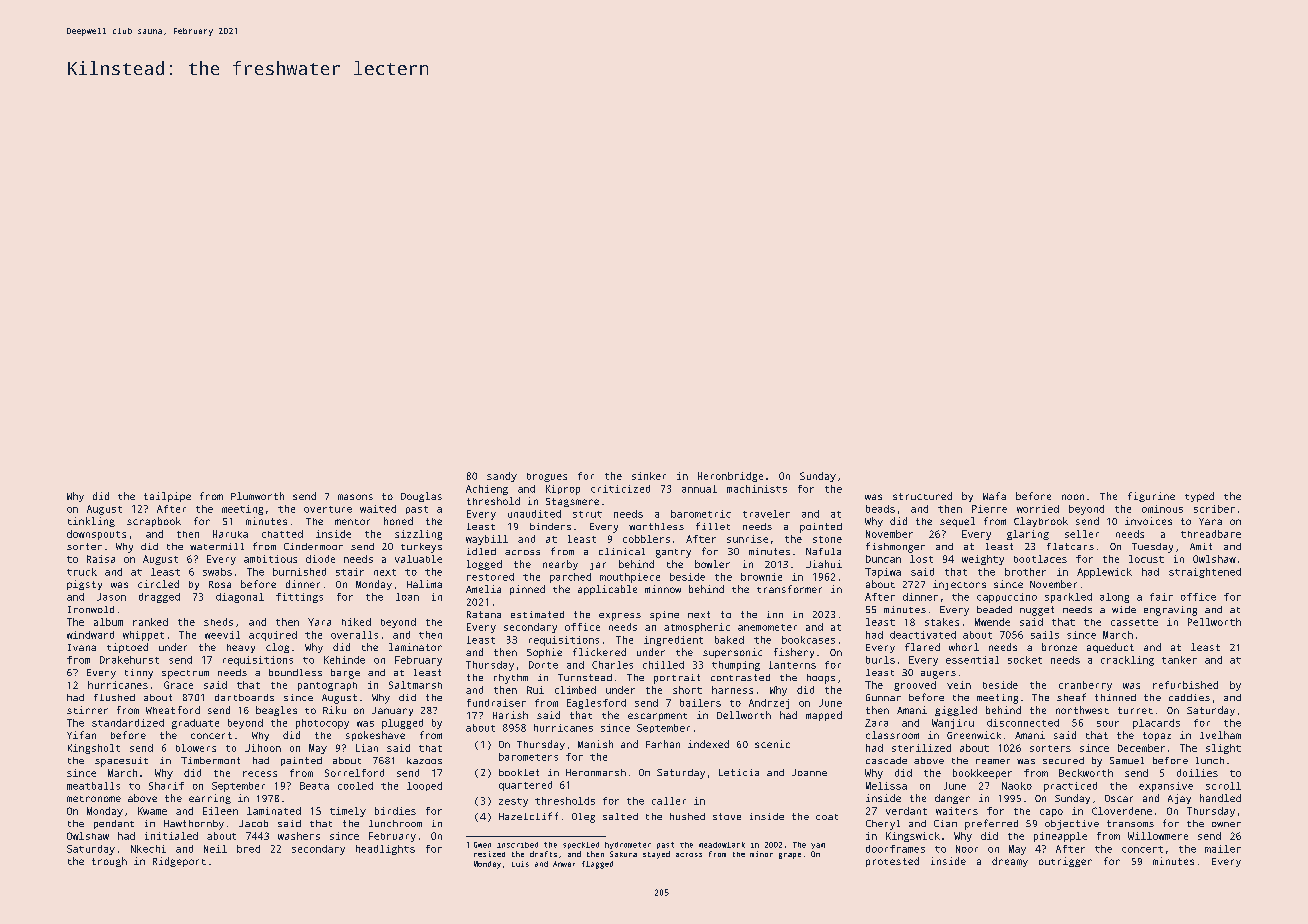 Image resolution: width=1308 pixels, height=924 pixels. I want to click on Timbermont, so click(210, 760).
